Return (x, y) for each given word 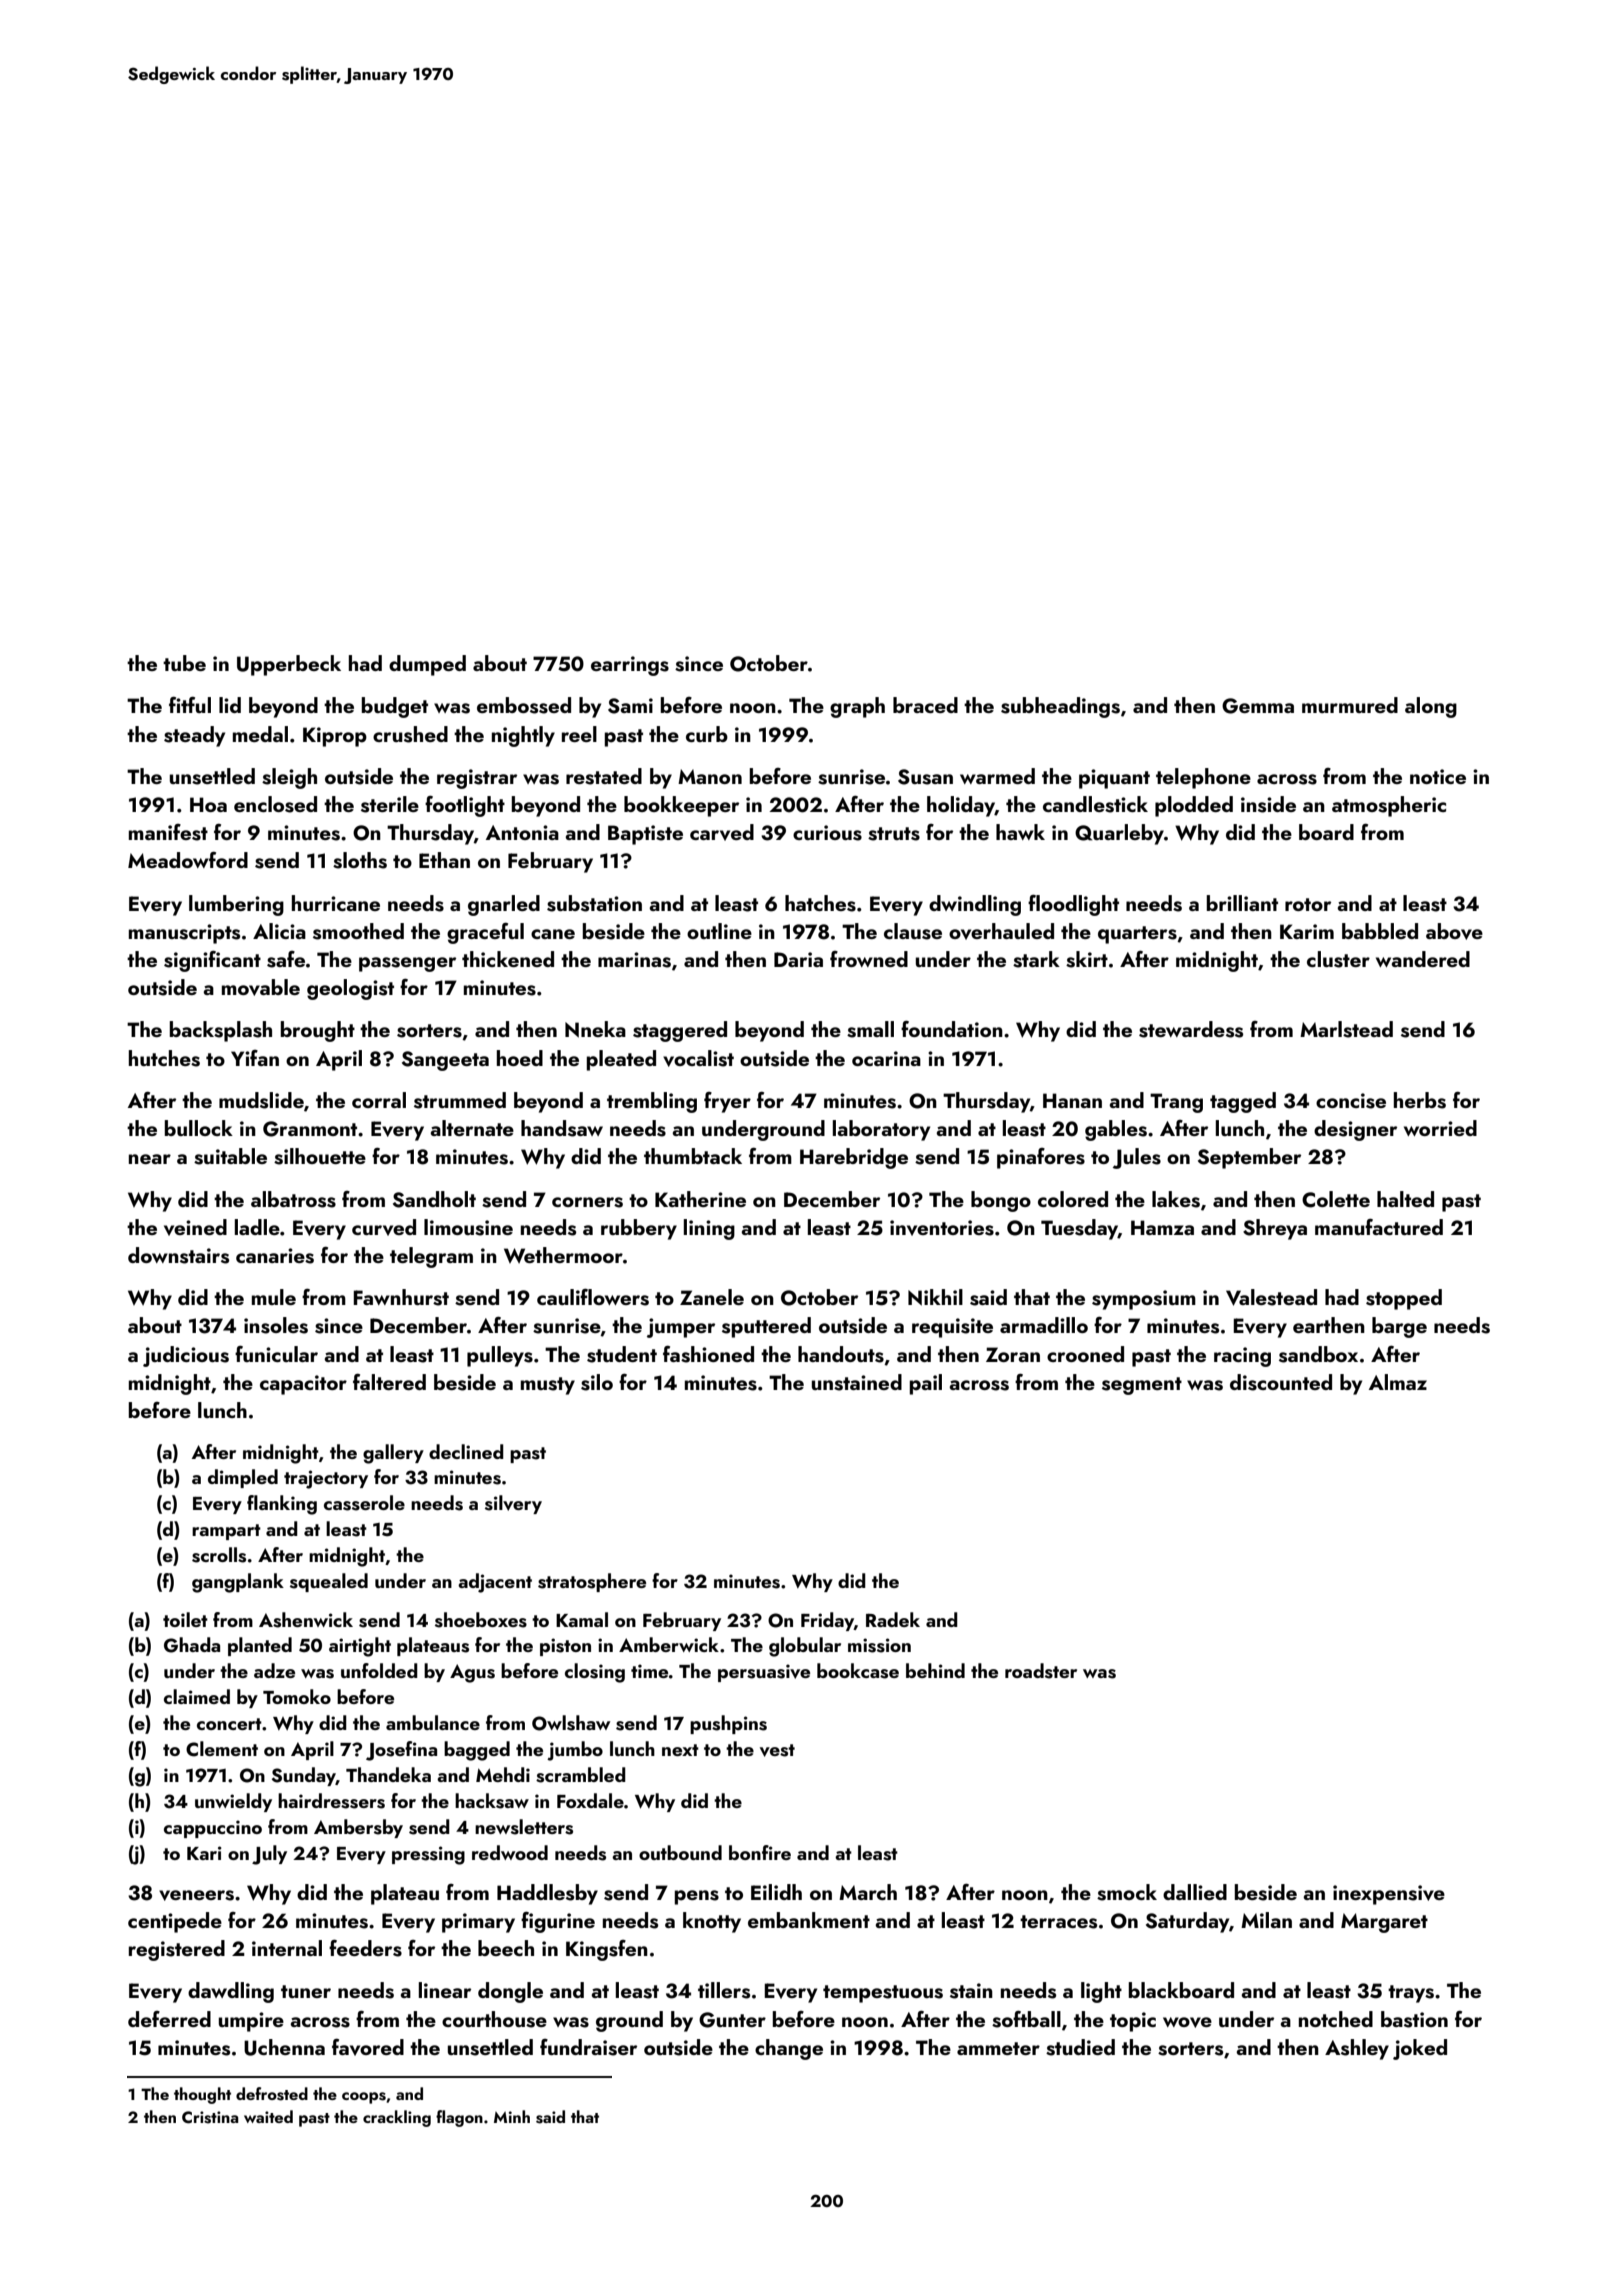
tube (184, 663)
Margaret (1384, 1923)
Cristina (210, 2117)
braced (925, 705)
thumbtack (693, 1156)
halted (1405, 1199)
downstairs (178, 1255)
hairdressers (331, 1801)
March (868, 1892)
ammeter (998, 2048)
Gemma (1258, 706)
